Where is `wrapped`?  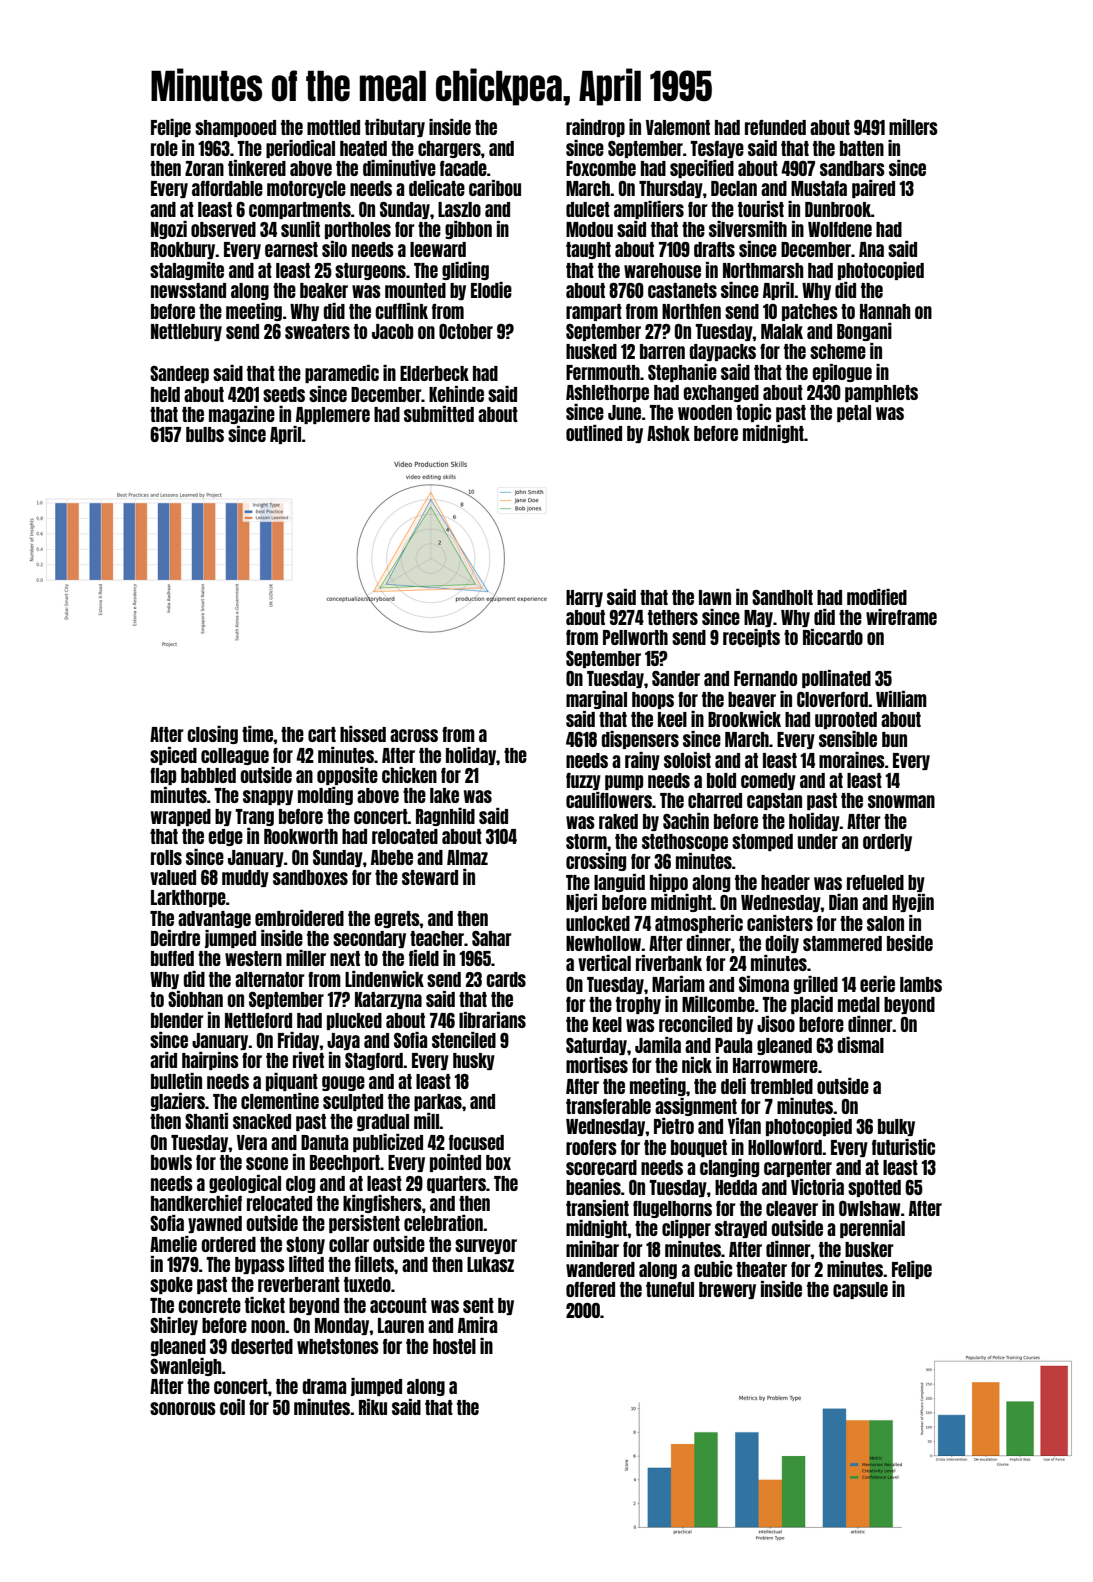
wrapped is located at coordinates (181, 817).
